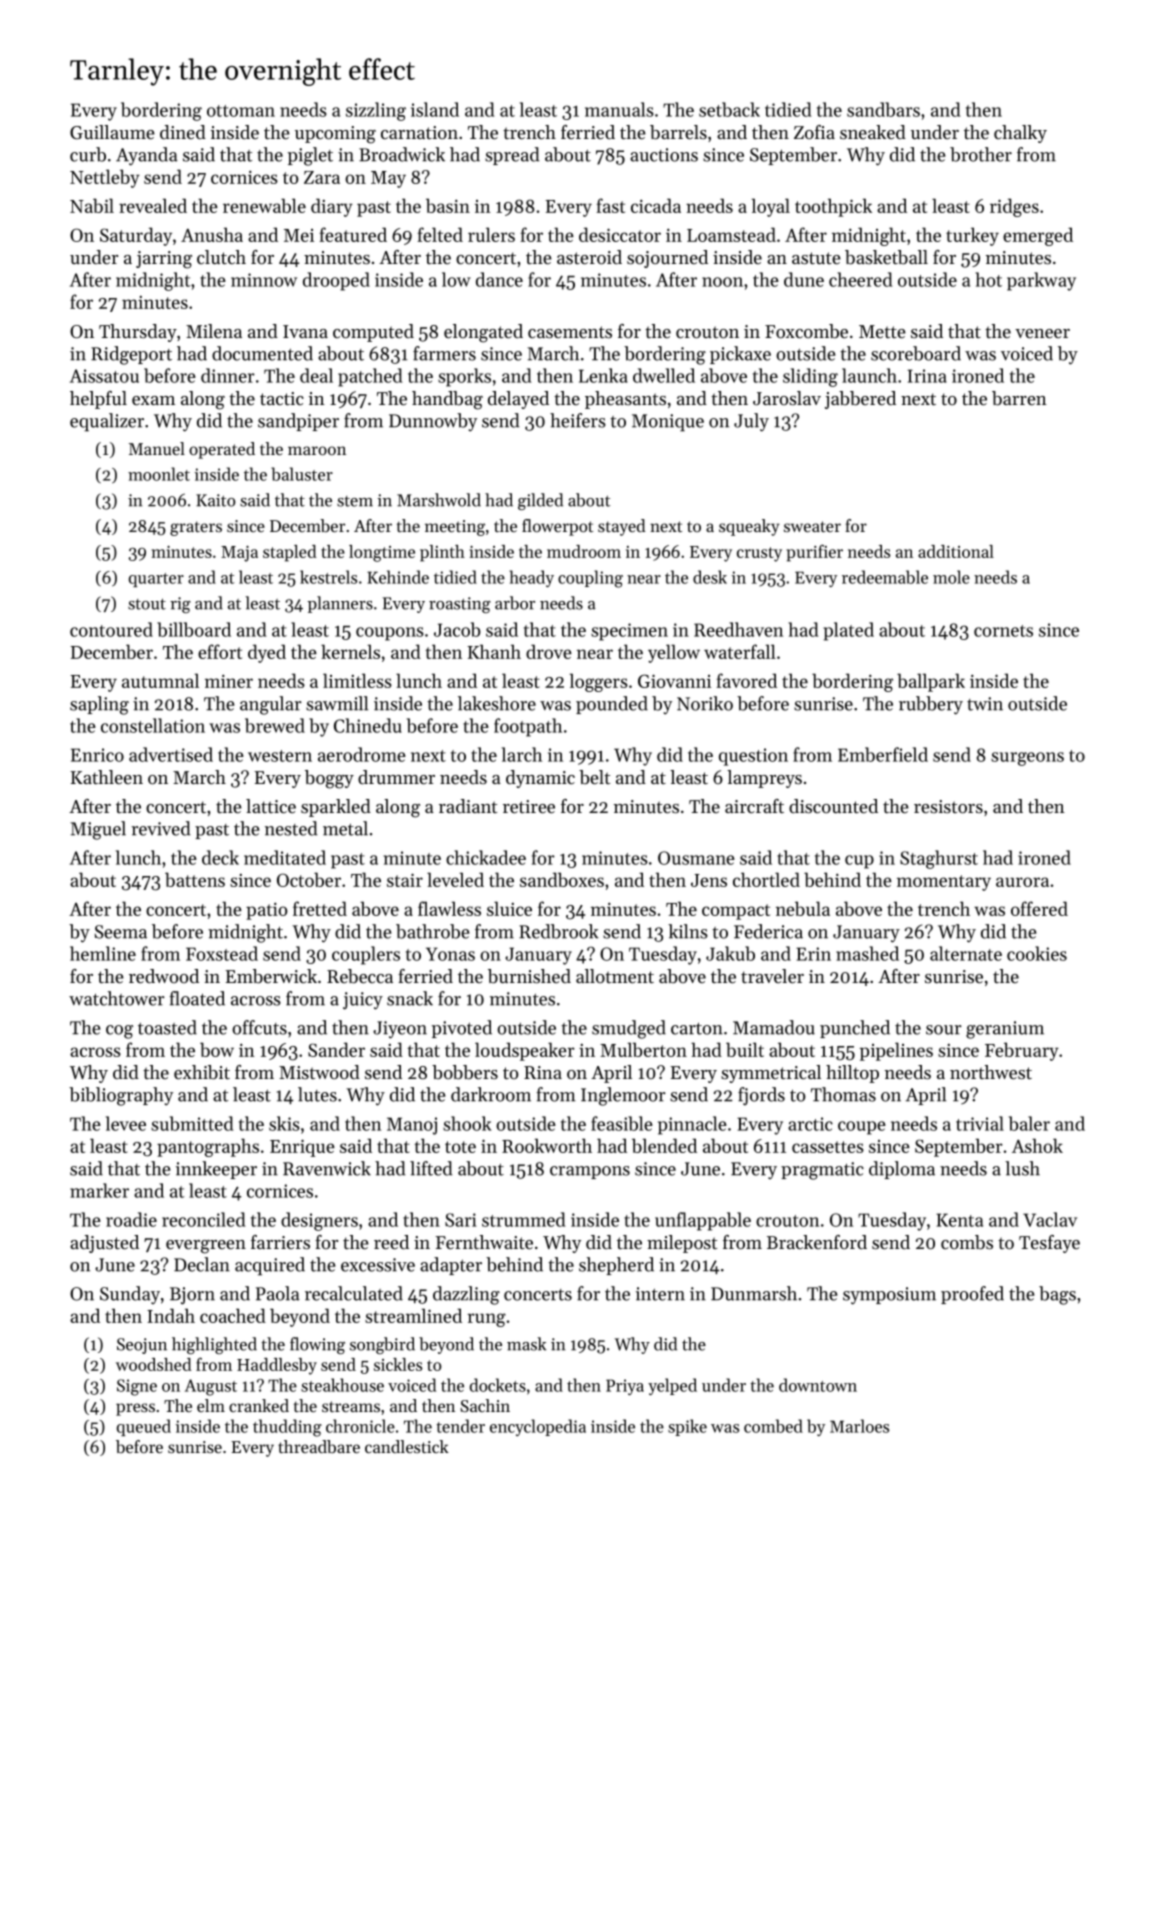 The width and height of the screenshot is (1159, 1910). What do you see at coordinates (499, 279) in the screenshot?
I see `dance` at bounding box center [499, 279].
